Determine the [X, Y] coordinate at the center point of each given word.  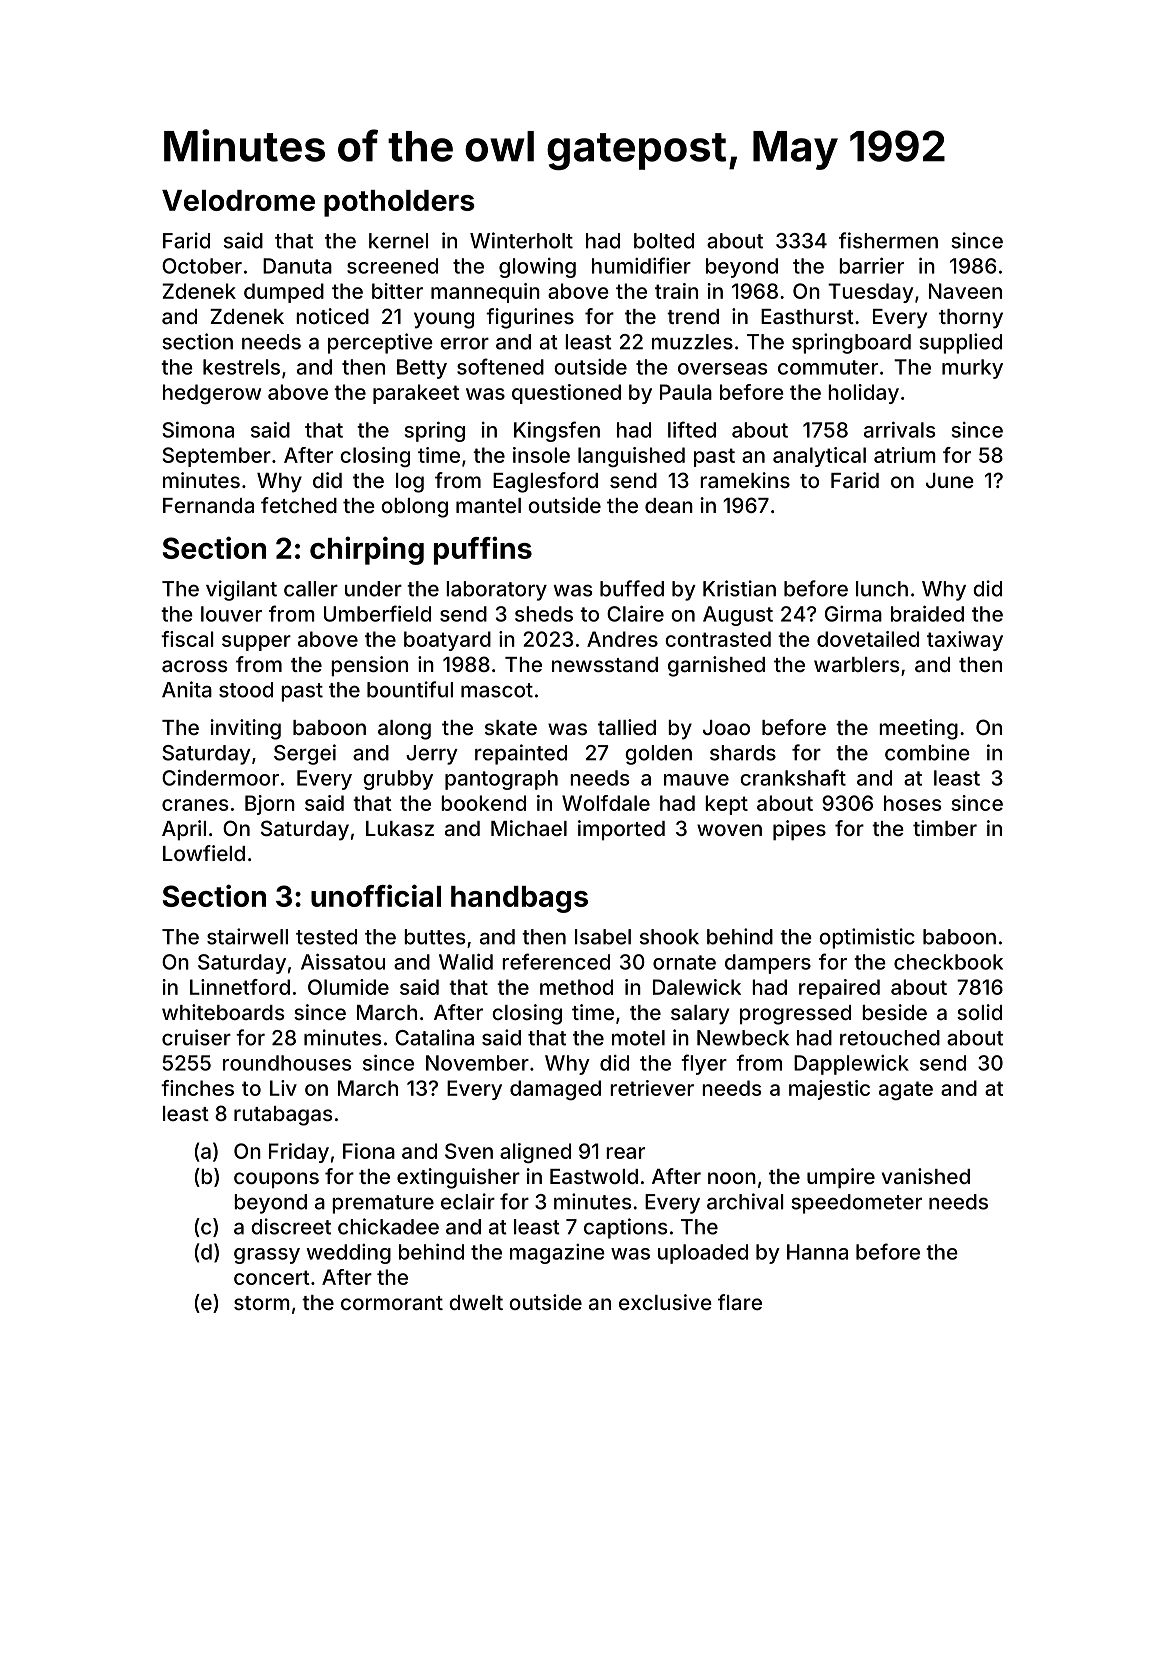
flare [740, 1302]
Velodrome [238, 200]
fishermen [888, 240]
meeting [918, 729]
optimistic [867, 938]
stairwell [247, 936]
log [410, 483]
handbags [519, 899]
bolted [664, 241]
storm [262, 1303]
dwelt [476, 1302]
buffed [632, 588]
